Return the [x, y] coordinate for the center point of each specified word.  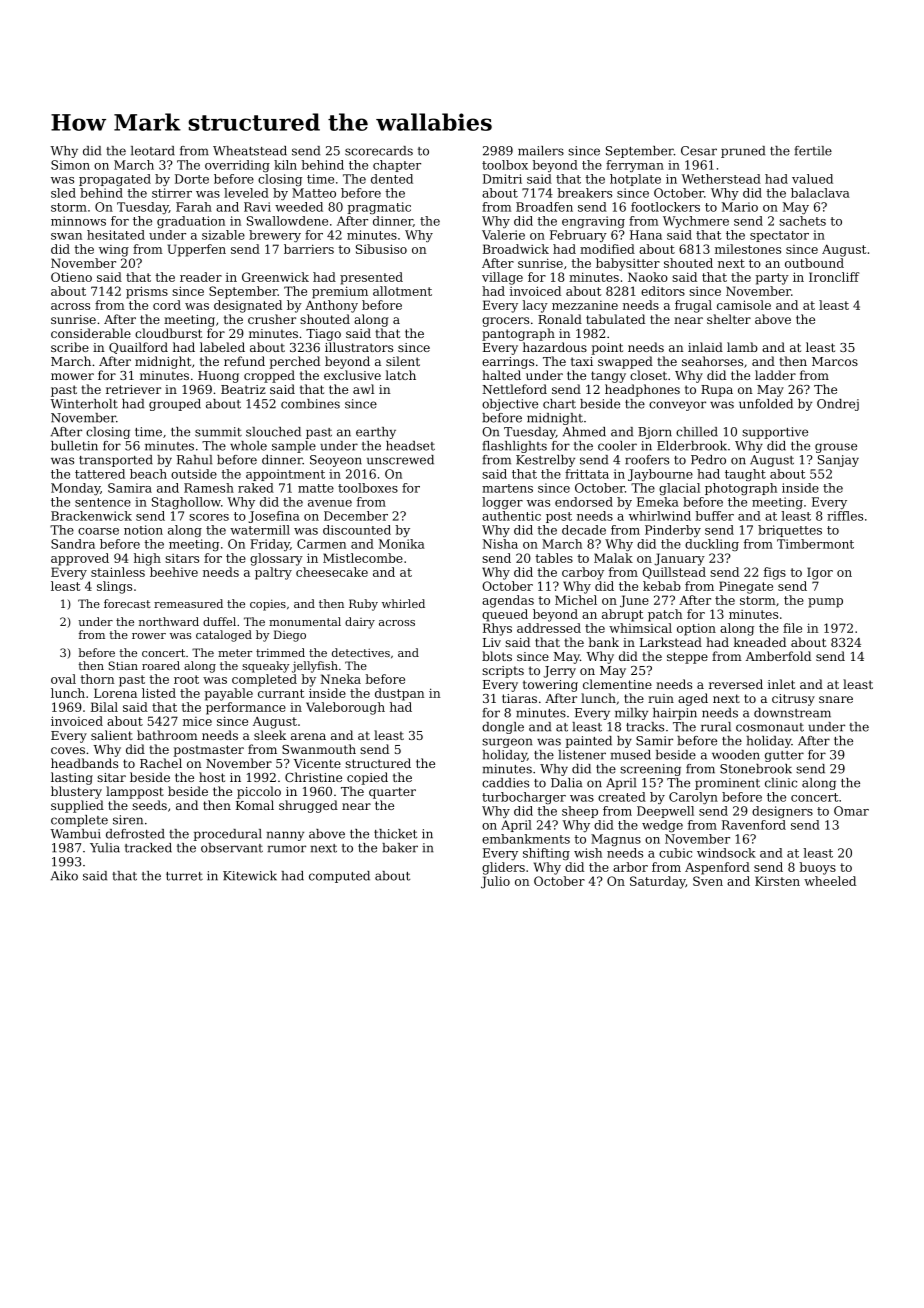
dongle [503, 728]
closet [648, 375]
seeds [149, 805]
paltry [273, 573]
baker [400, 848]
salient [112, 735]
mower [72, 376]
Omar [851, 811]
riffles [845, 516]
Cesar [699, 151]
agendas [508, 601]
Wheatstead [250, 151]
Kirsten [777, 881]
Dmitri [502, 179]
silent [403, 361]
